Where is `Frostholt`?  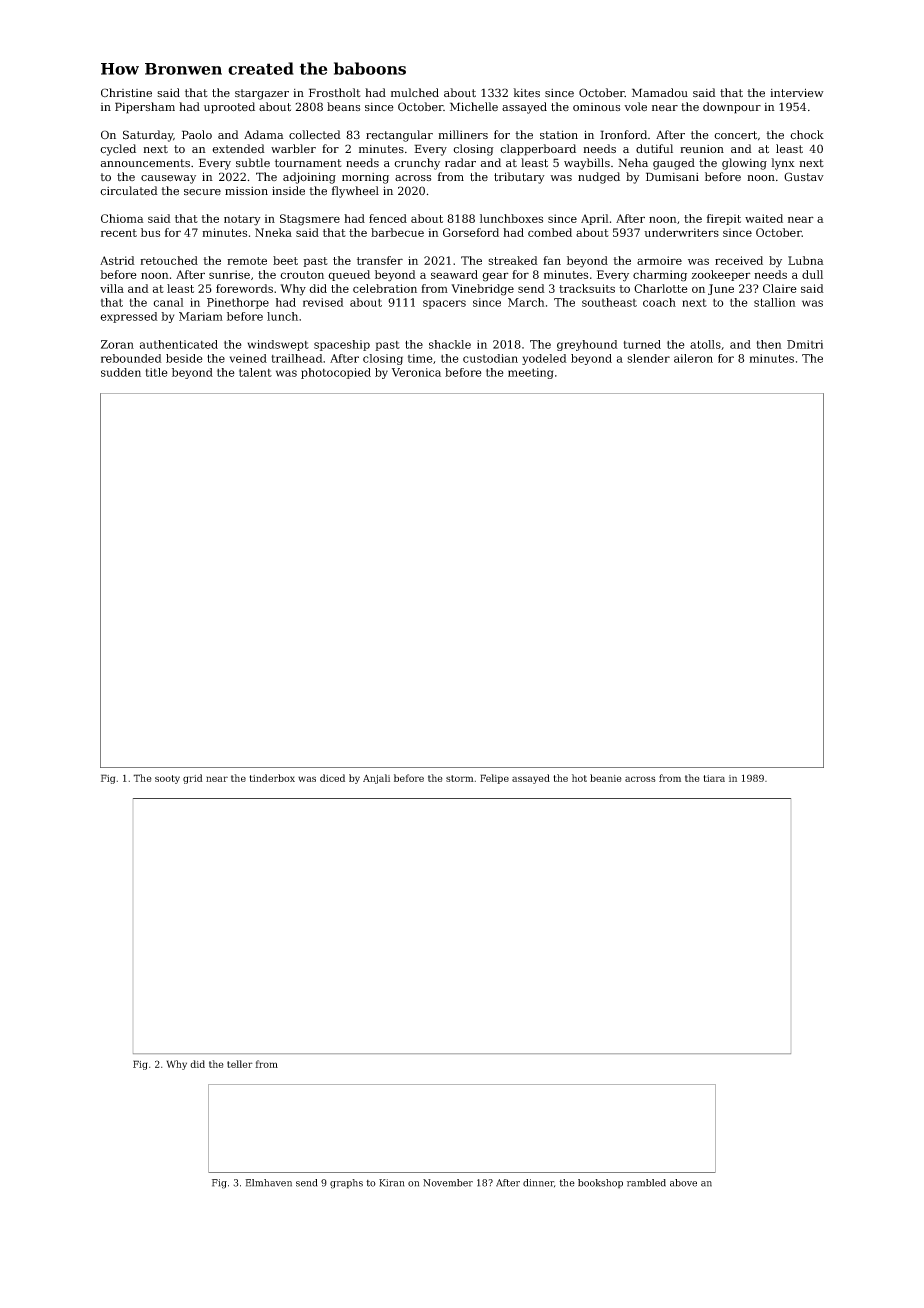 Frostholt is located at coordinates (335, 92).
